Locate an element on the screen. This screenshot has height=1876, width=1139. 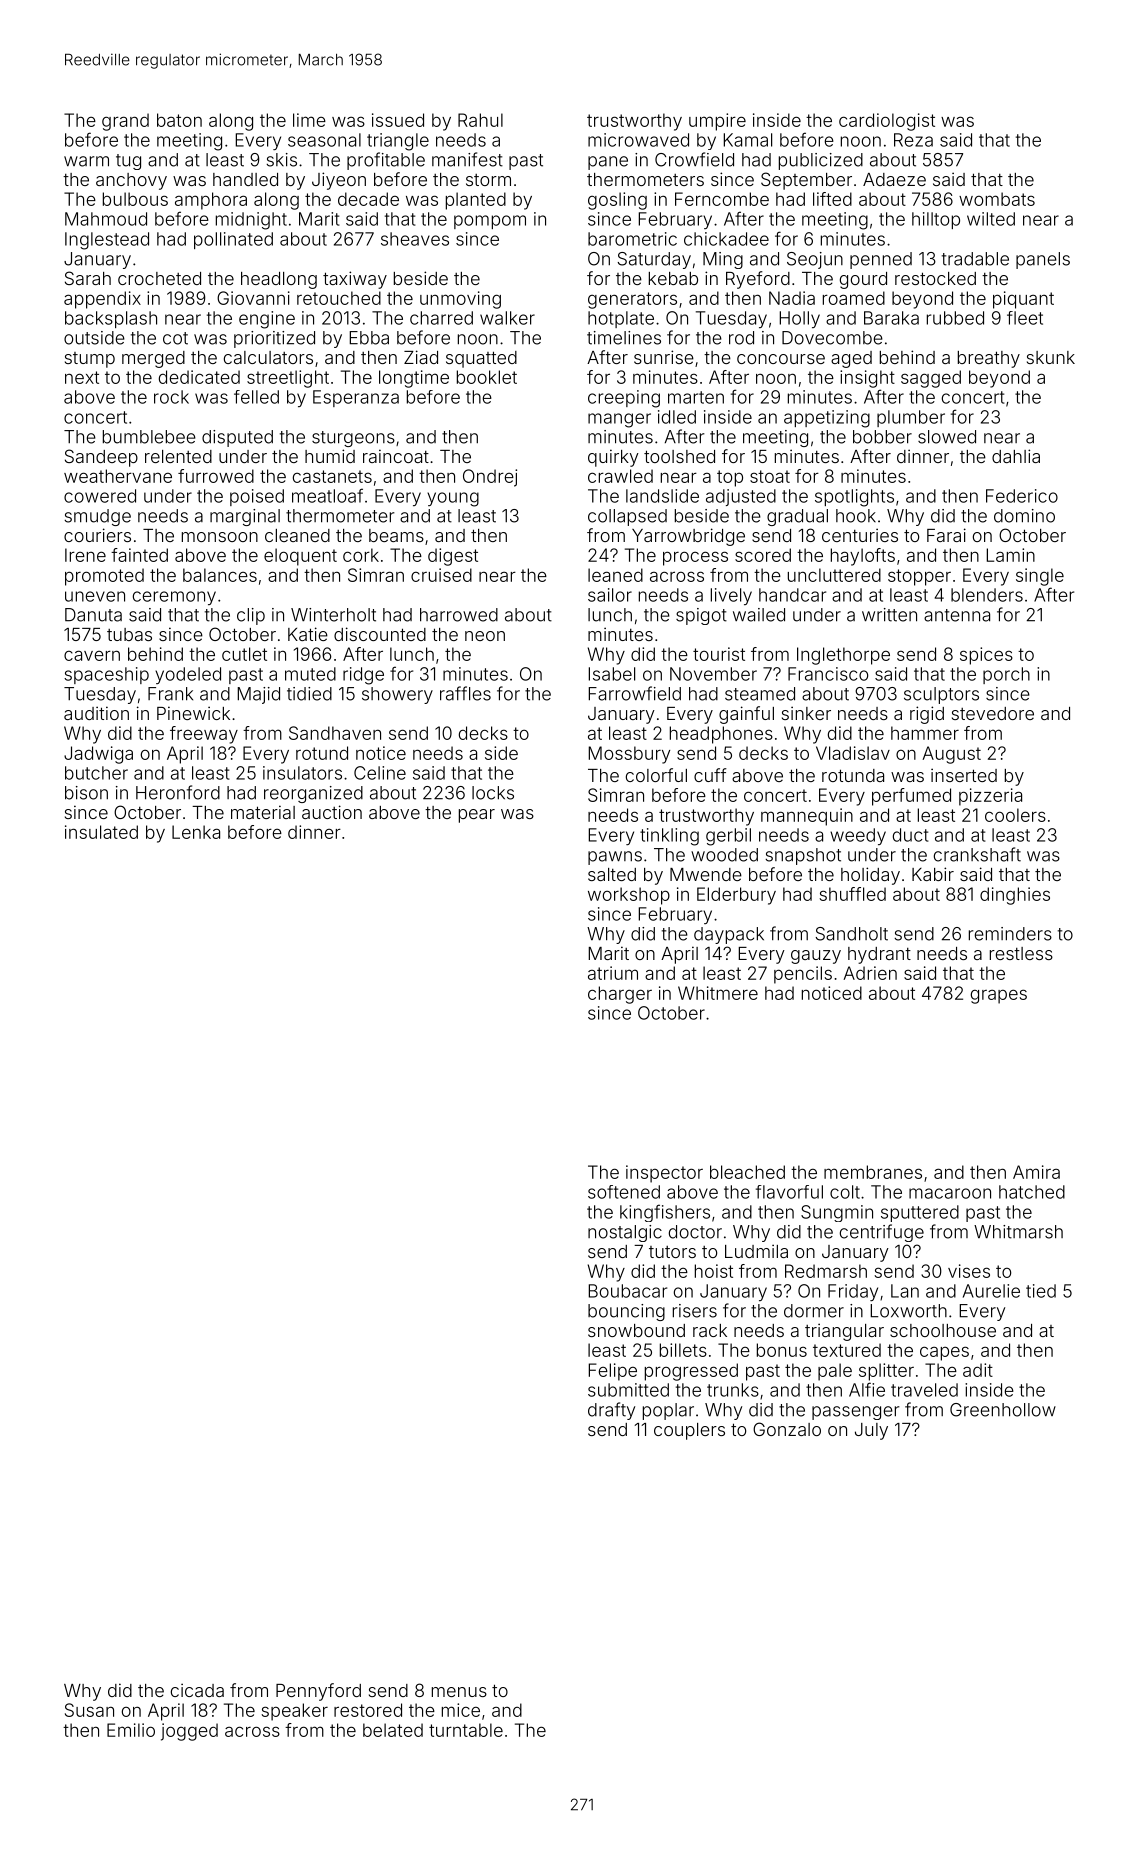
passenger is located at coordinates (856, 1413).
